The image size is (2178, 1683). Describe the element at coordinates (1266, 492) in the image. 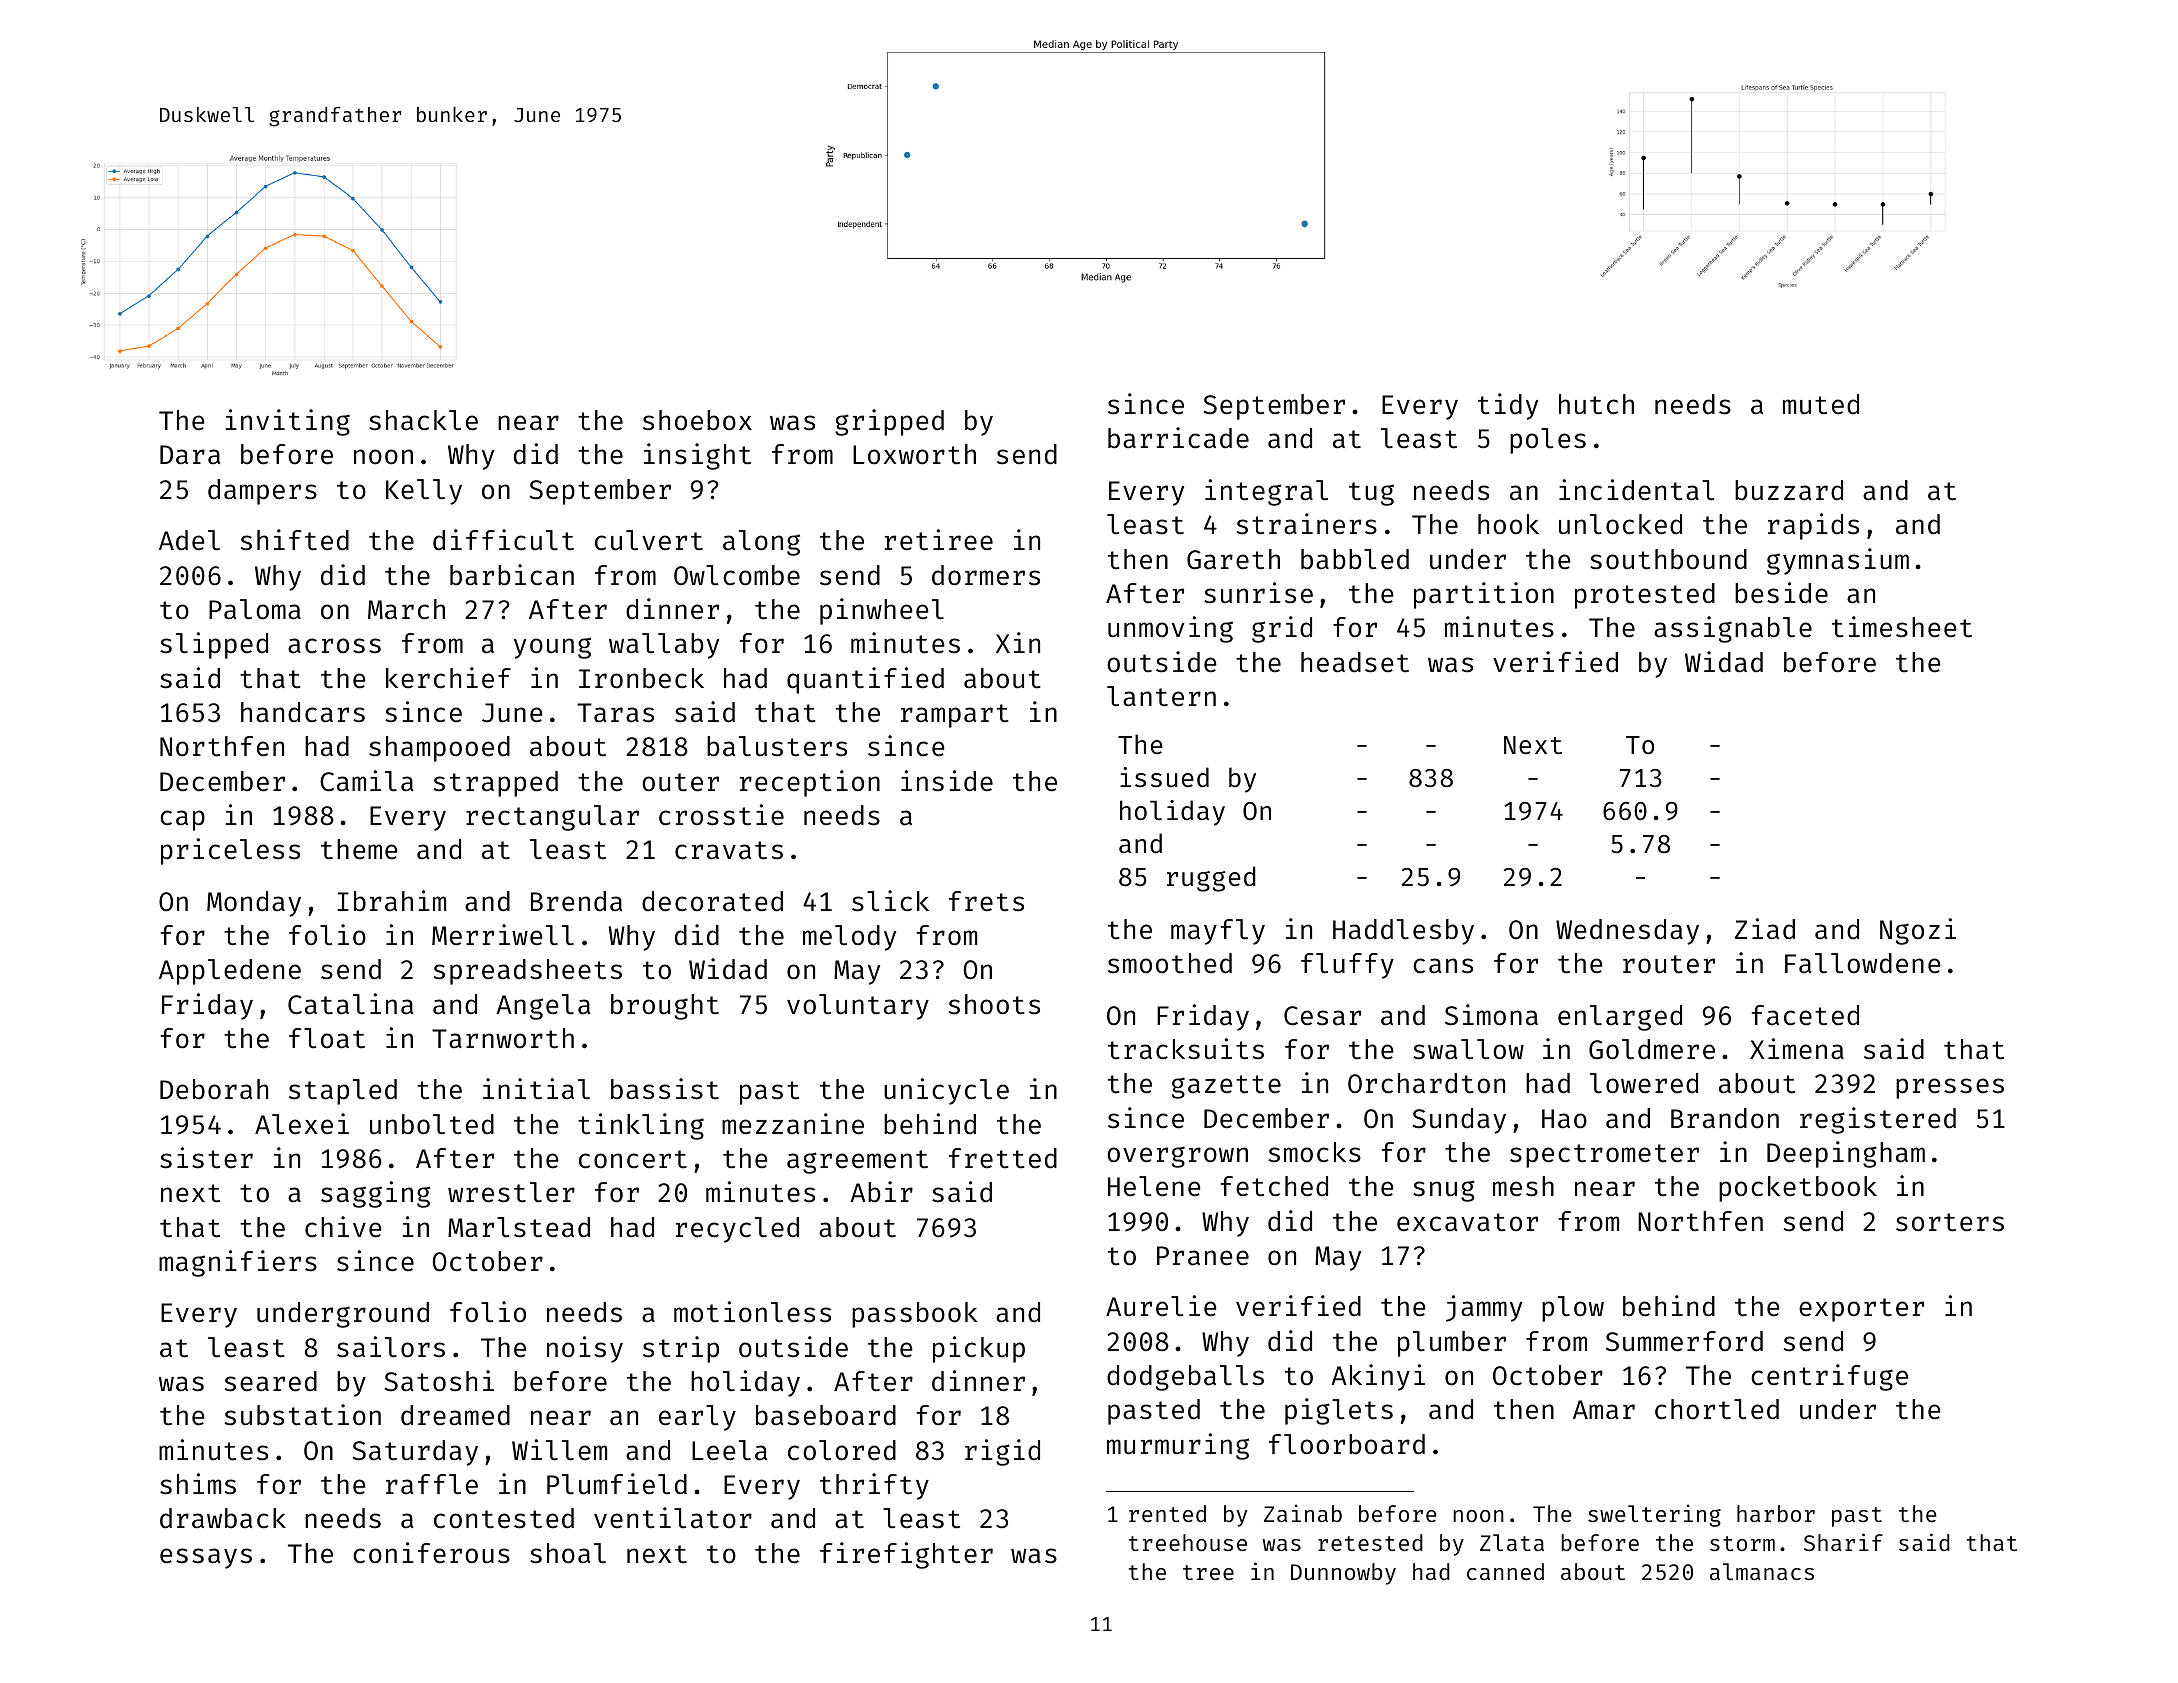

I see `integral` at that location.
